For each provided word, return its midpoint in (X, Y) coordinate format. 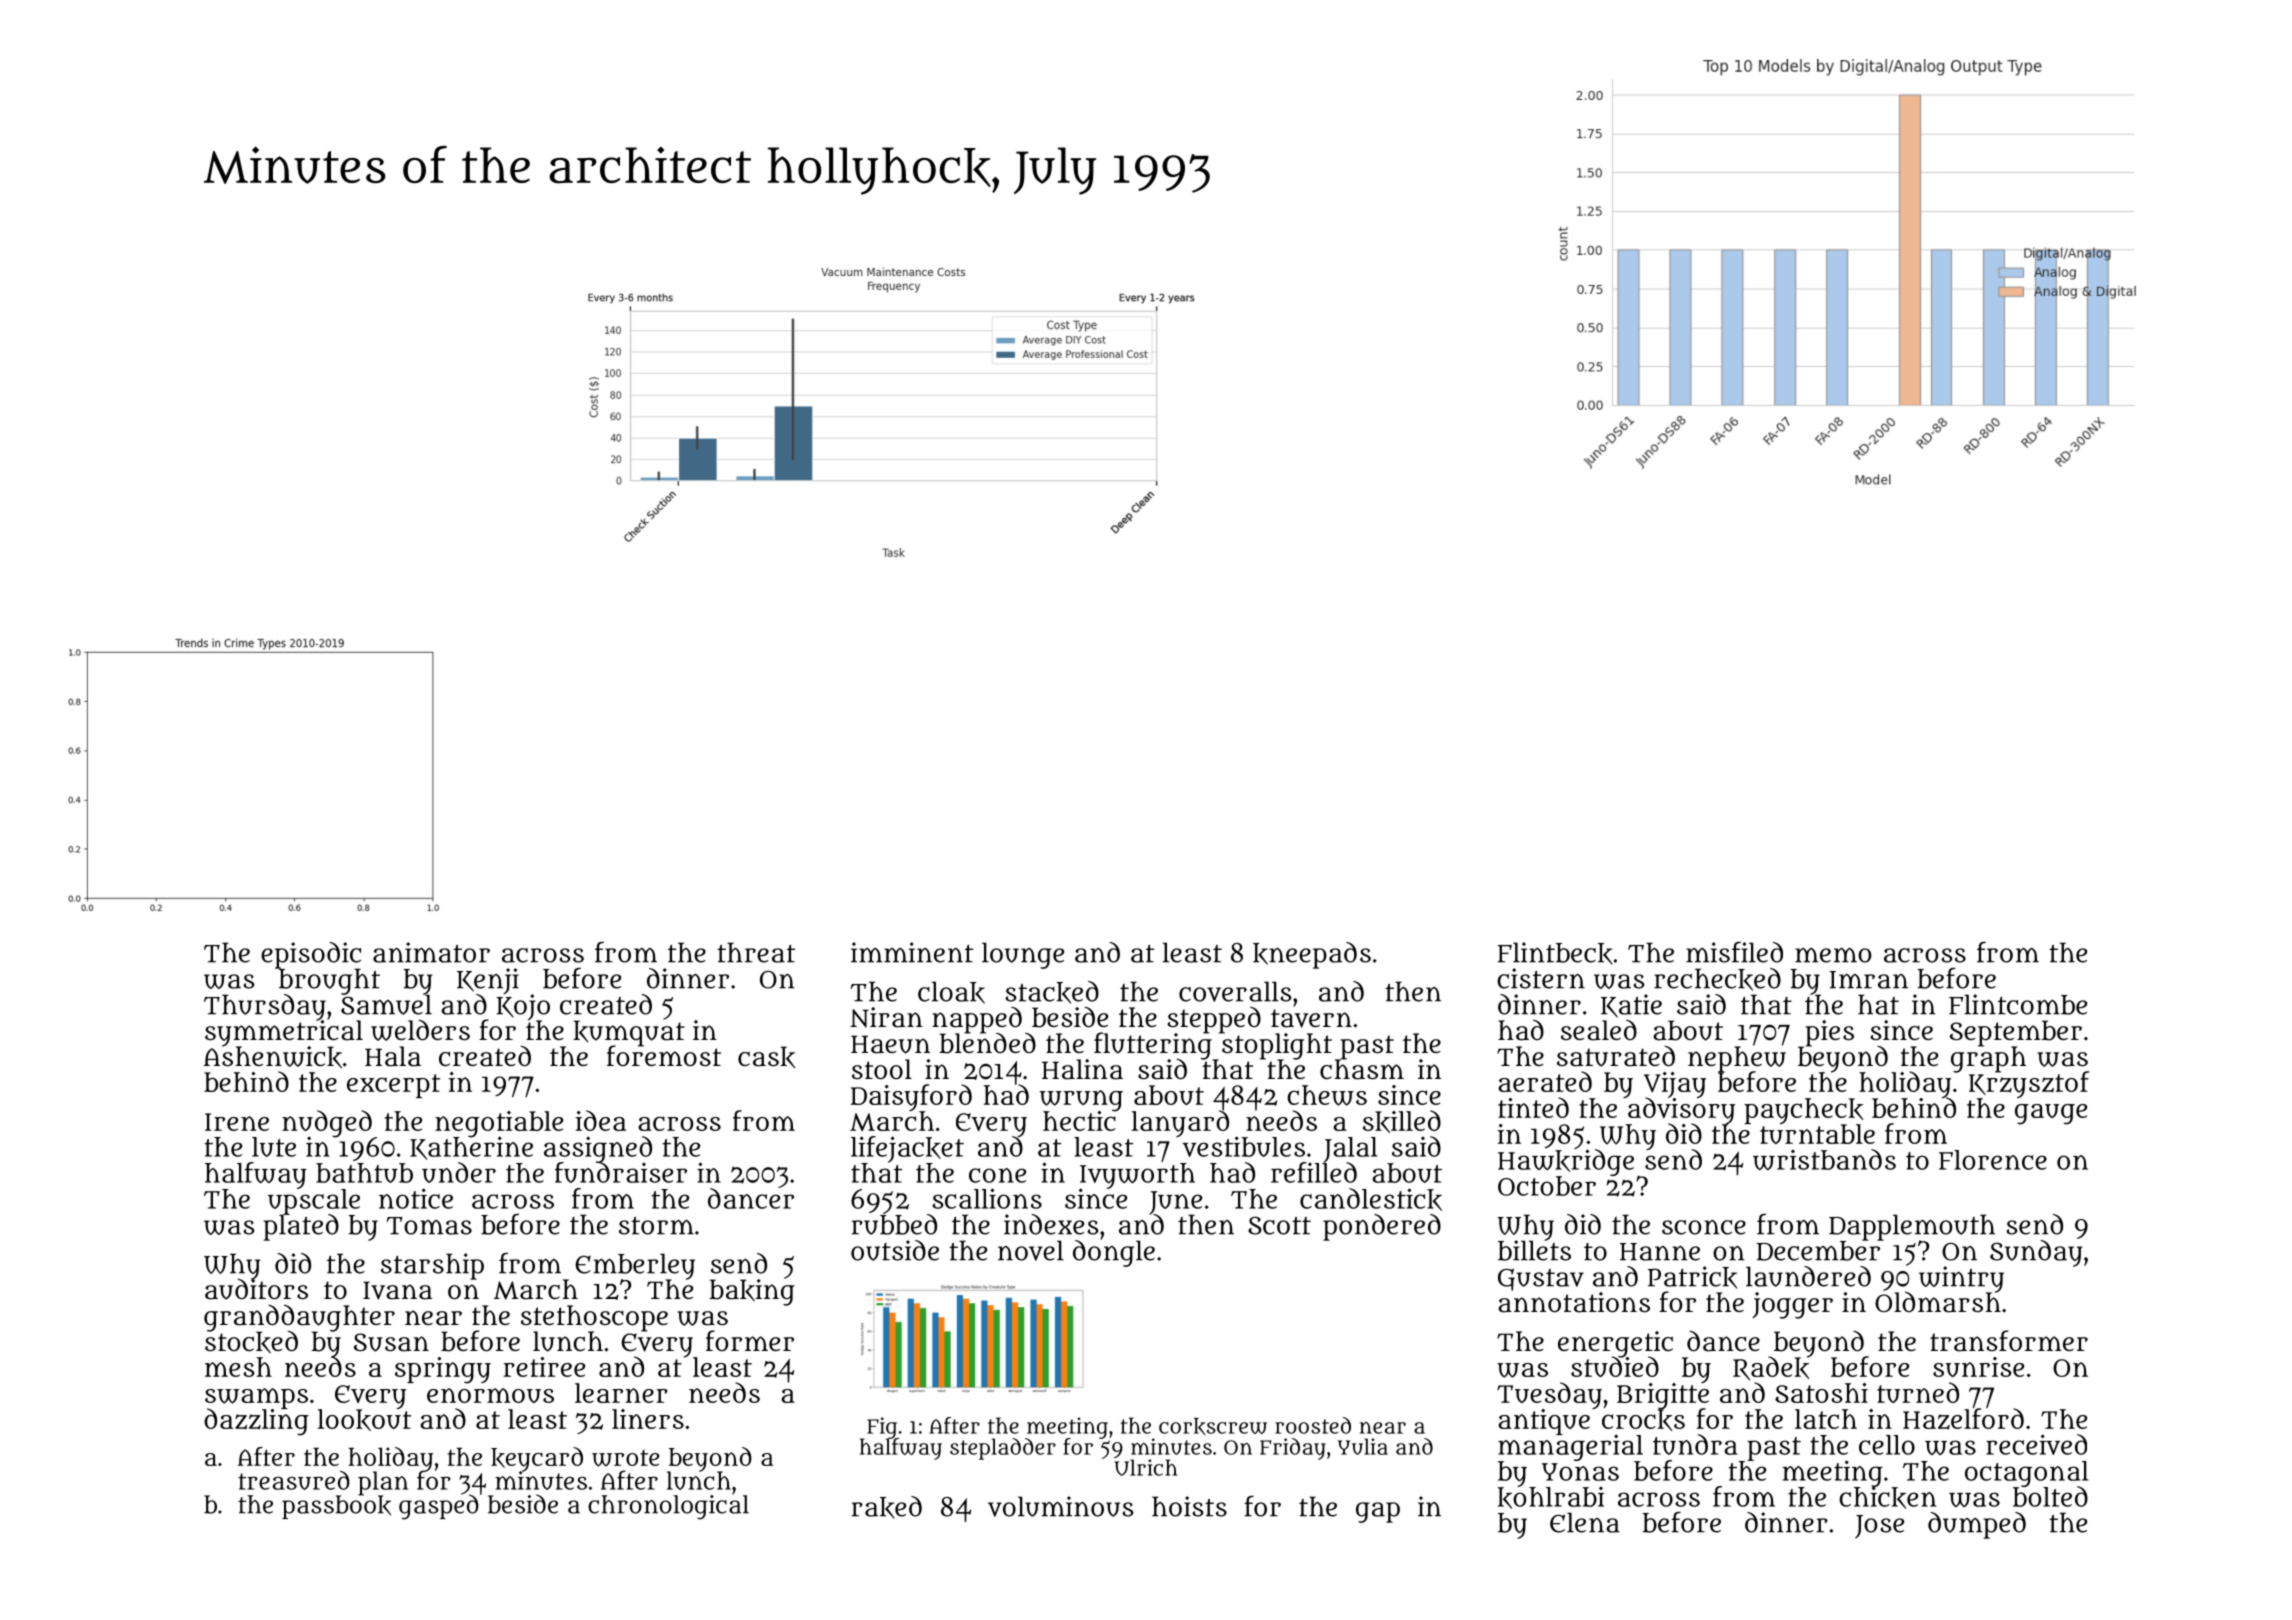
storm (656, 1226)
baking (752, 1292)
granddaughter (299, 1317)
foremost (664, 1056)
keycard (537, 1459)
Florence (1993, 1160)
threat (756, 952)
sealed (1599, 1030)
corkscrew (1213, 1426)
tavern (1311, 1018)
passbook (336, 1507)
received (2036, 1444)
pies (1828, 1033)
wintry (1961, 1279)
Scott (1279, 1226)
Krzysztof (2029, 1085)
